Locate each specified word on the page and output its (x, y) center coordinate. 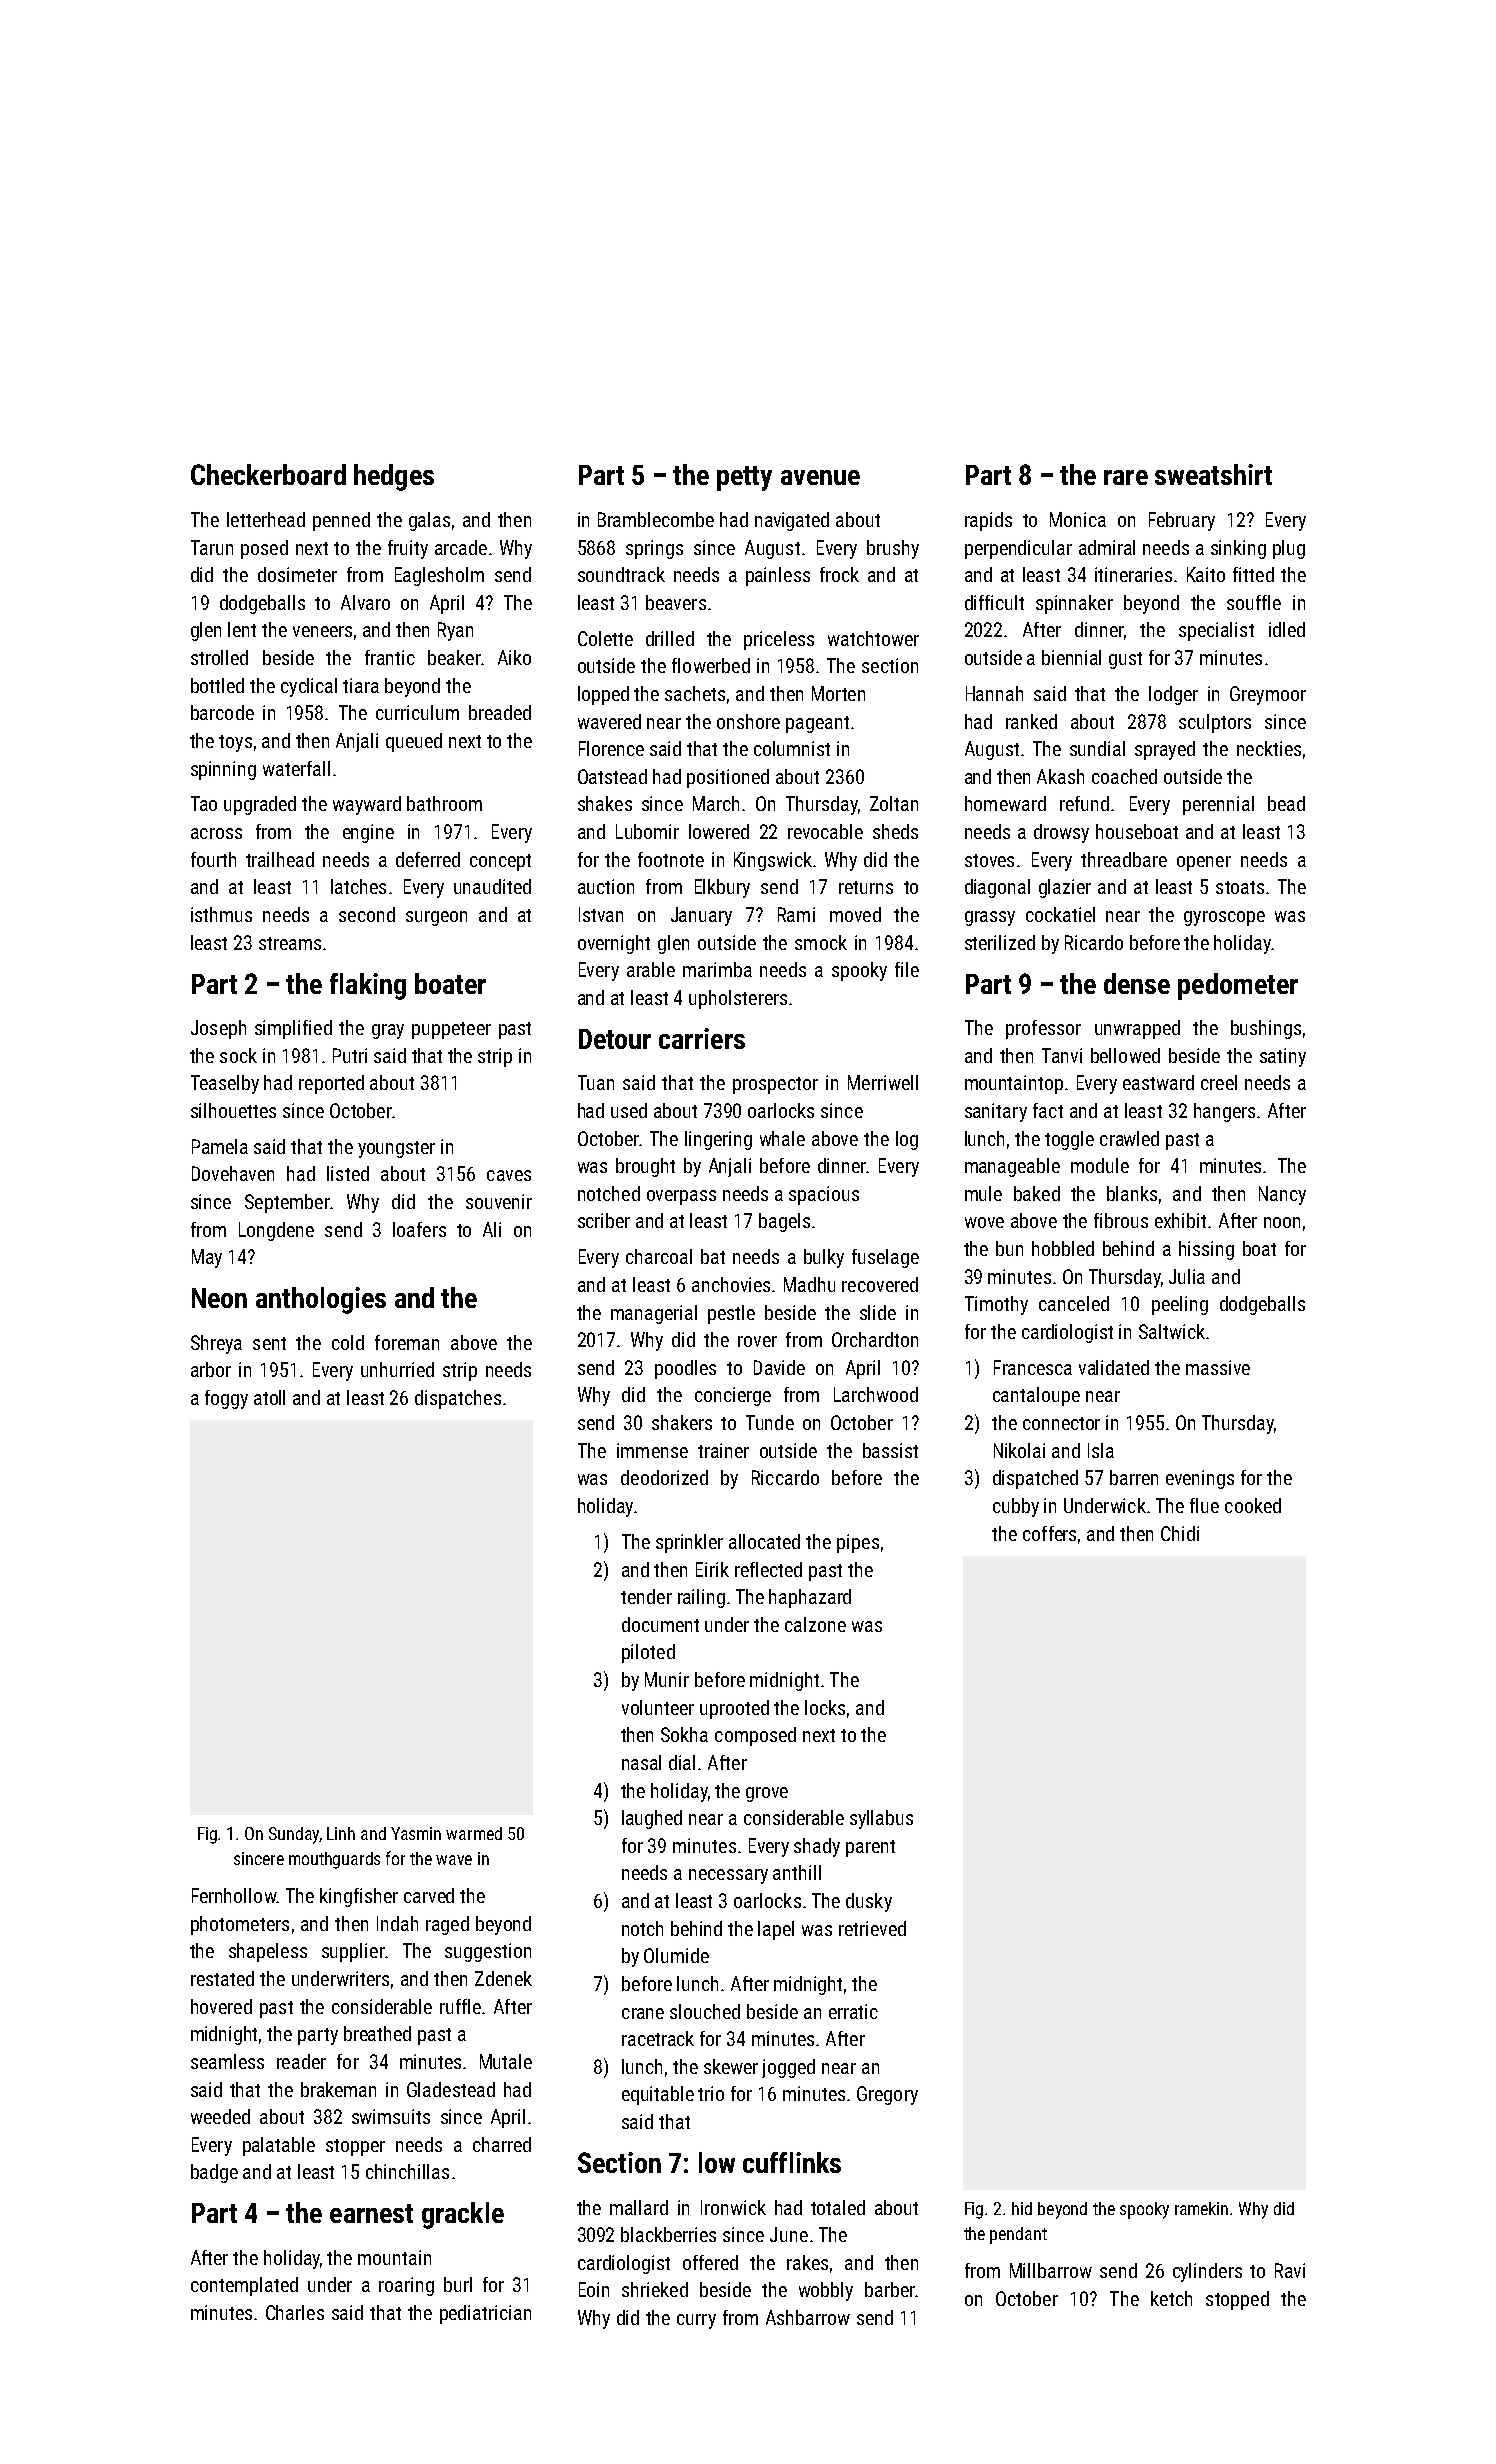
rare (1126, 477)
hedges (394, 477)
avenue (820, 477)
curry (696, 2321)
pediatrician (485, 2314)
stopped (1237, 2300)
